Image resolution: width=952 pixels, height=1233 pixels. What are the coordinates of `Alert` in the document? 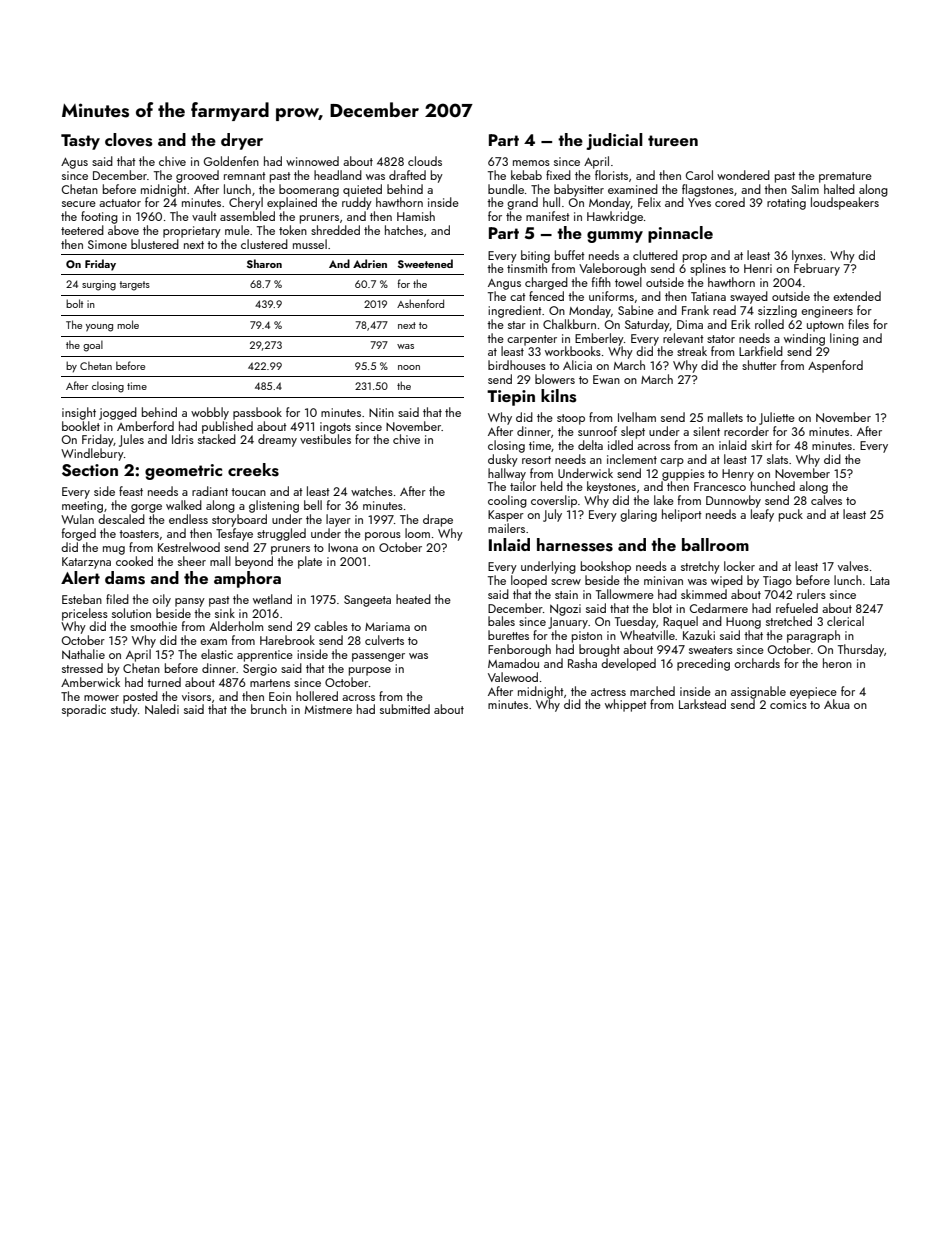 It's located at (80, 577).
